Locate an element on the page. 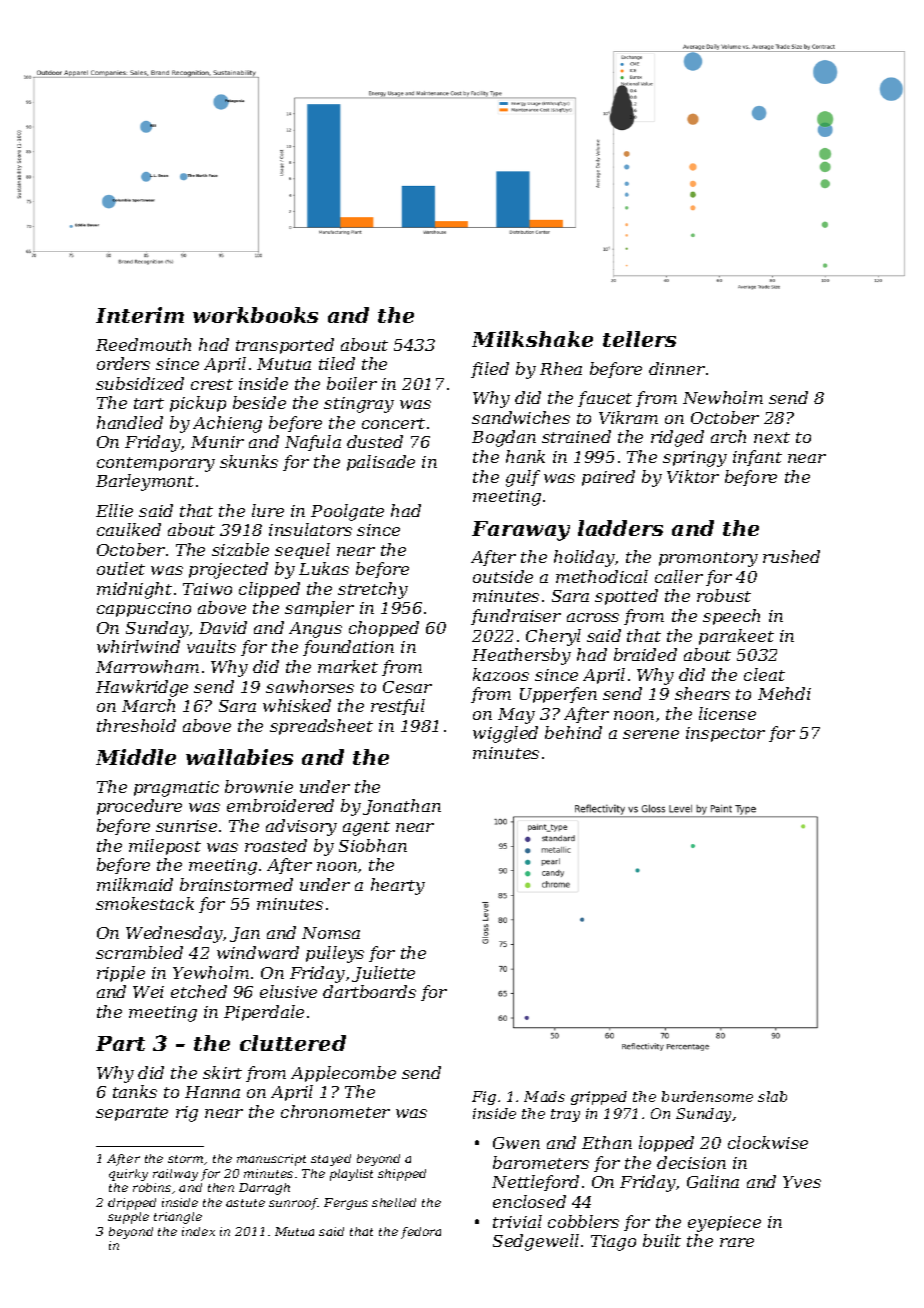 This document has width=924, height=1308. fedora is located at coordinates (421, 1233).
